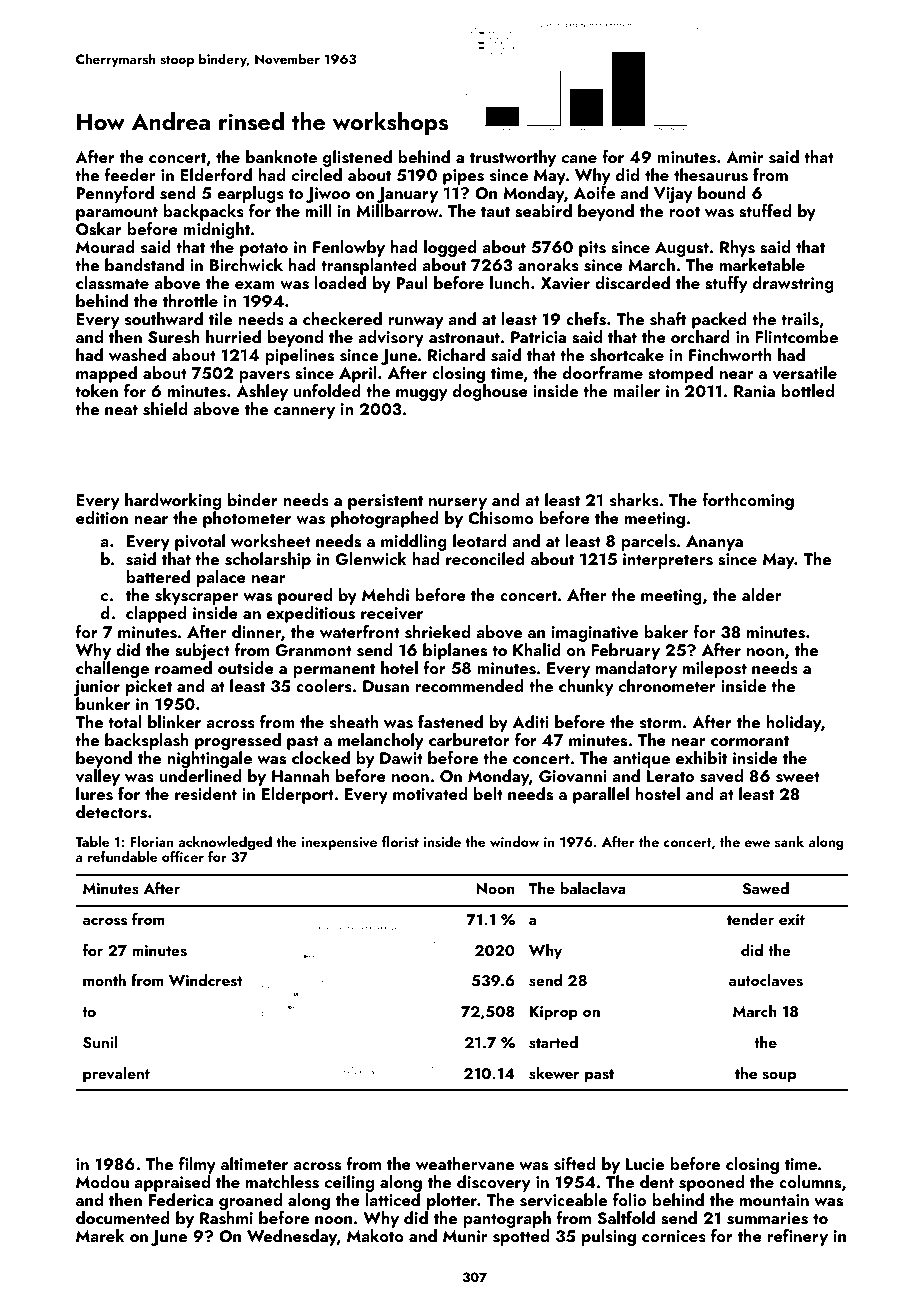 The height and width of the screenshot is (1311, 924). I want to click on drawstring, so click(793, 284).
